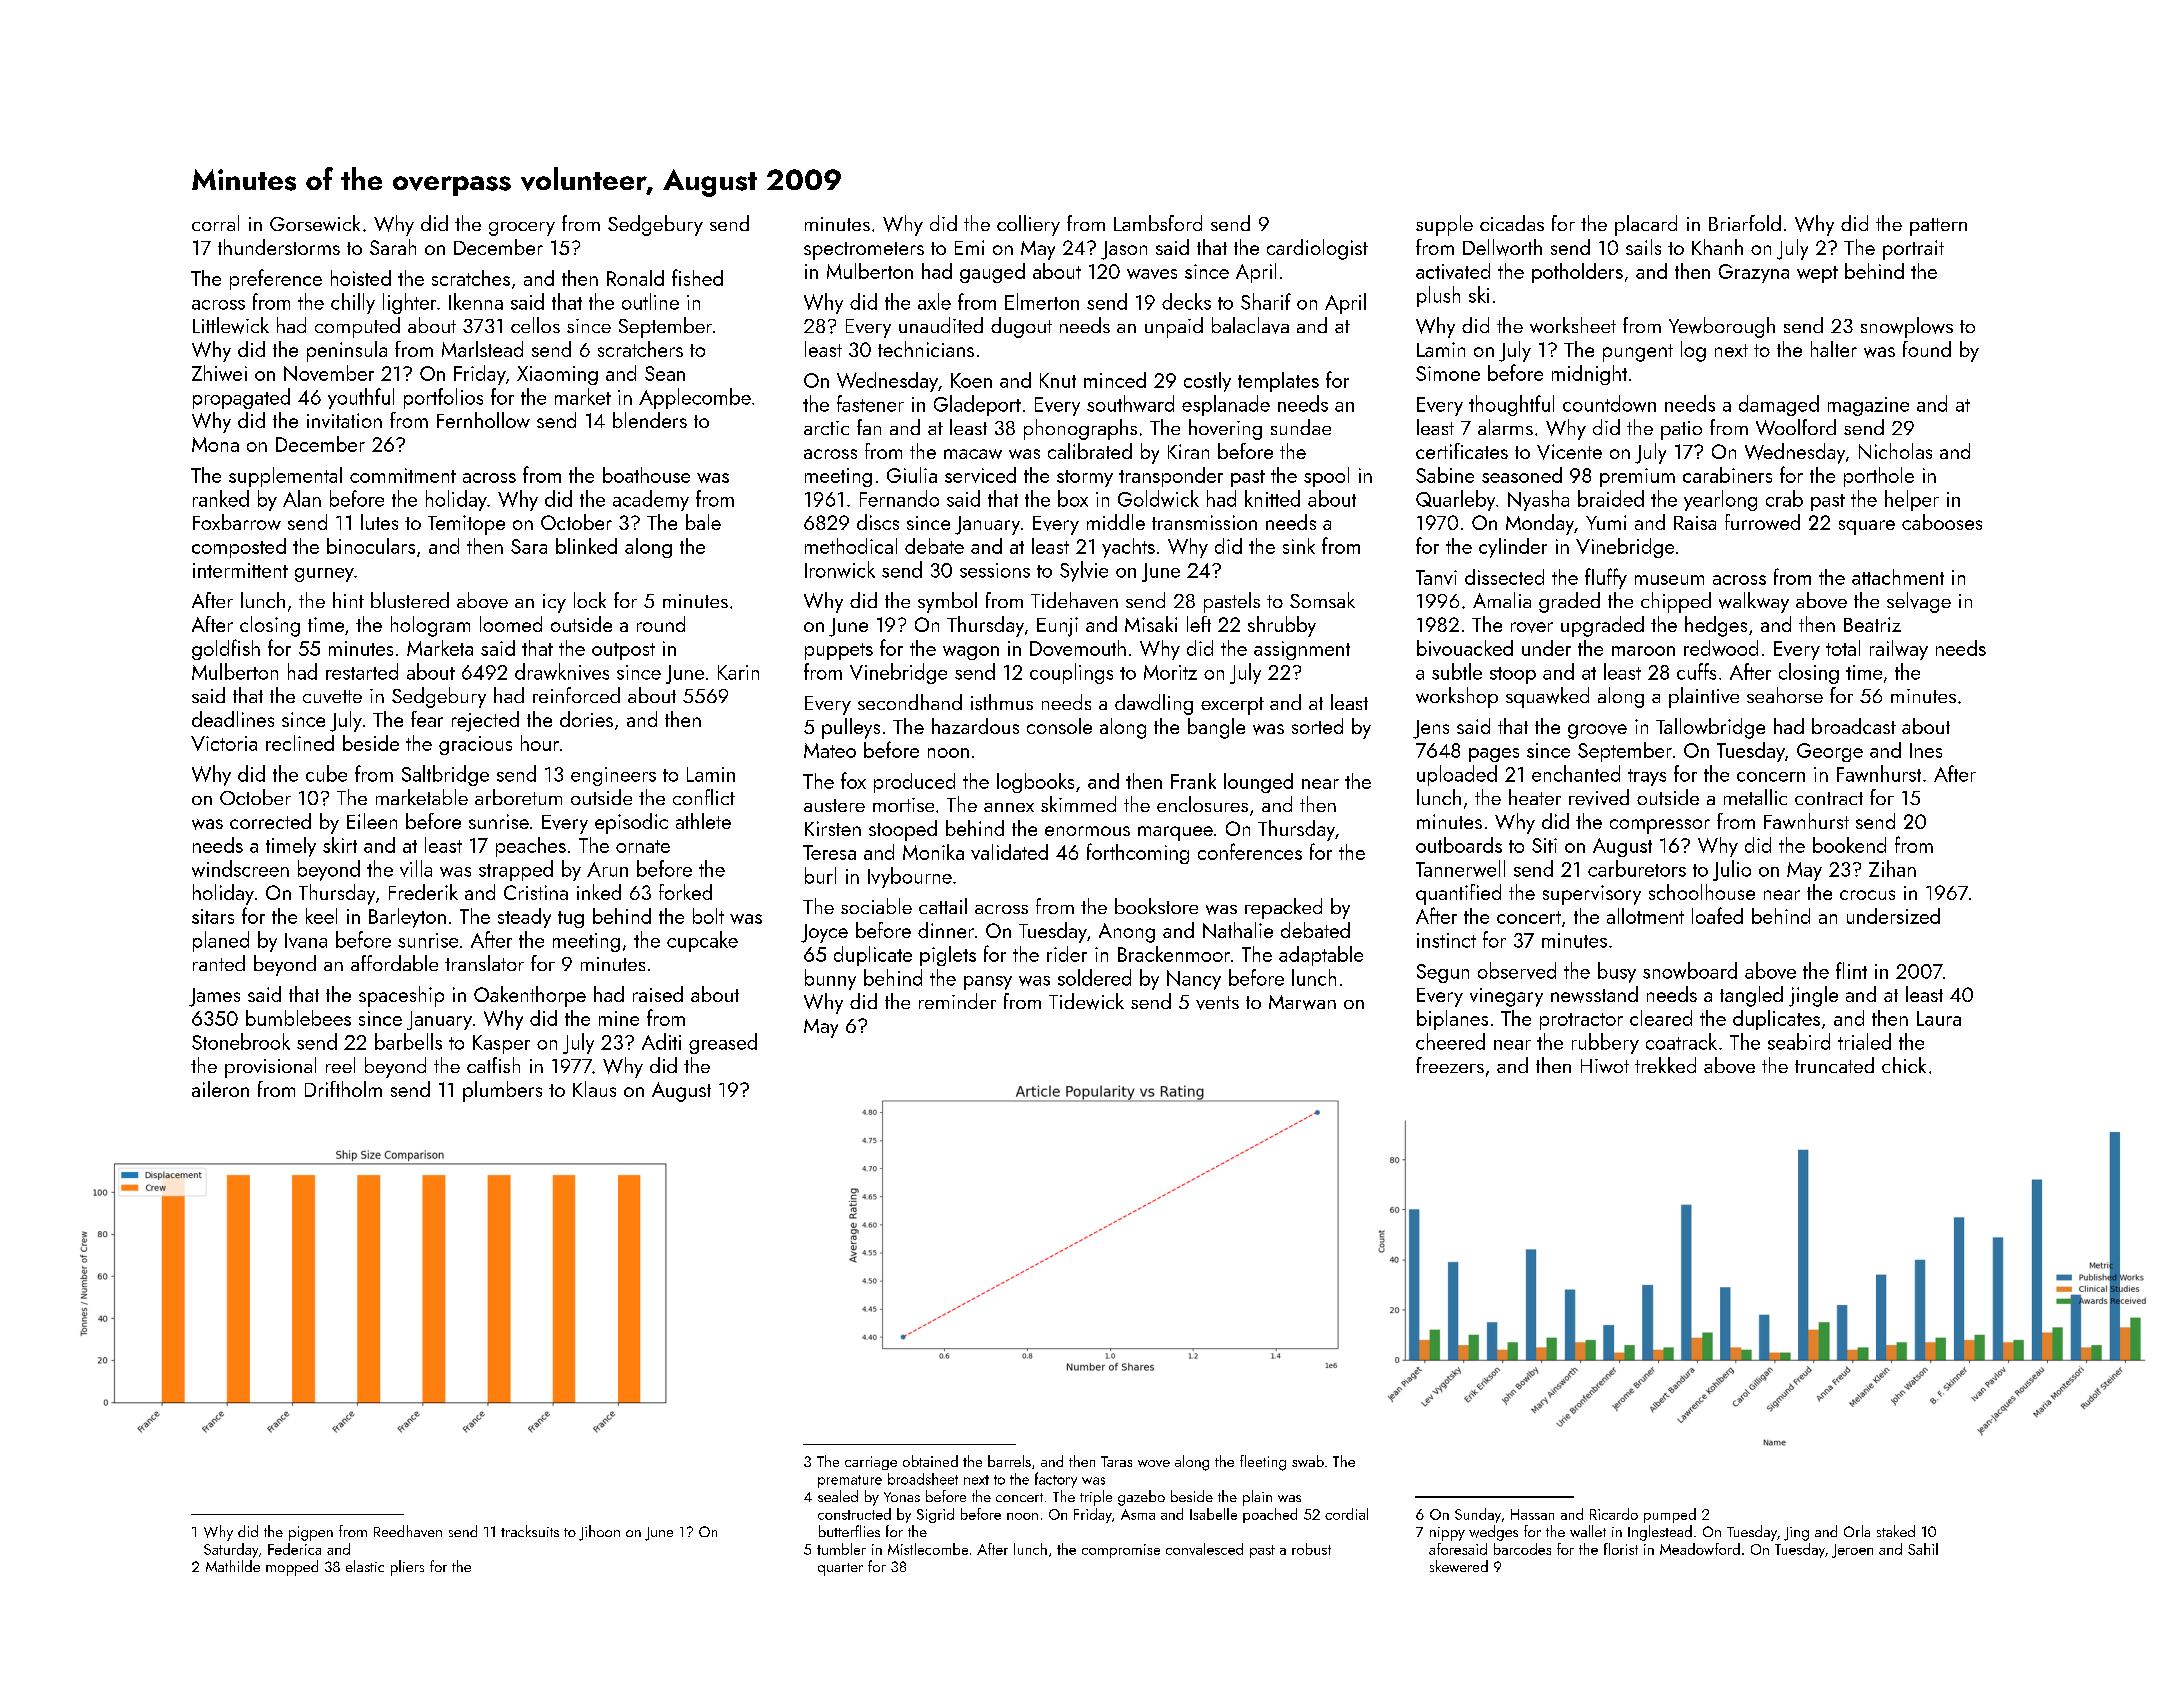 The width and height of the page is (2178, 1683). Describe the element at coordinates (1907, 327) in the page. I see `snowplows` at that location.
